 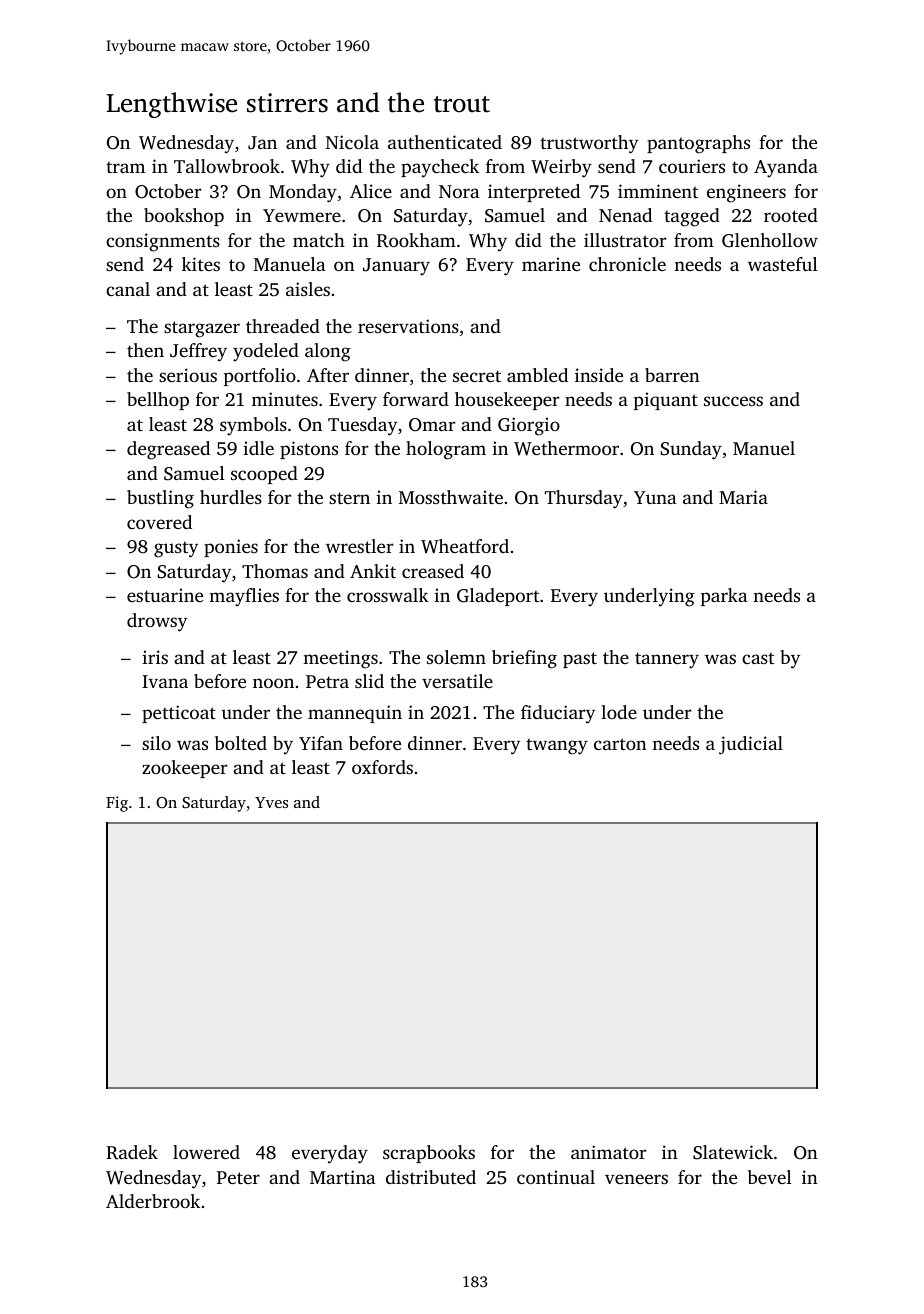 I want to click on Petra, so click(x=327, y=681).
